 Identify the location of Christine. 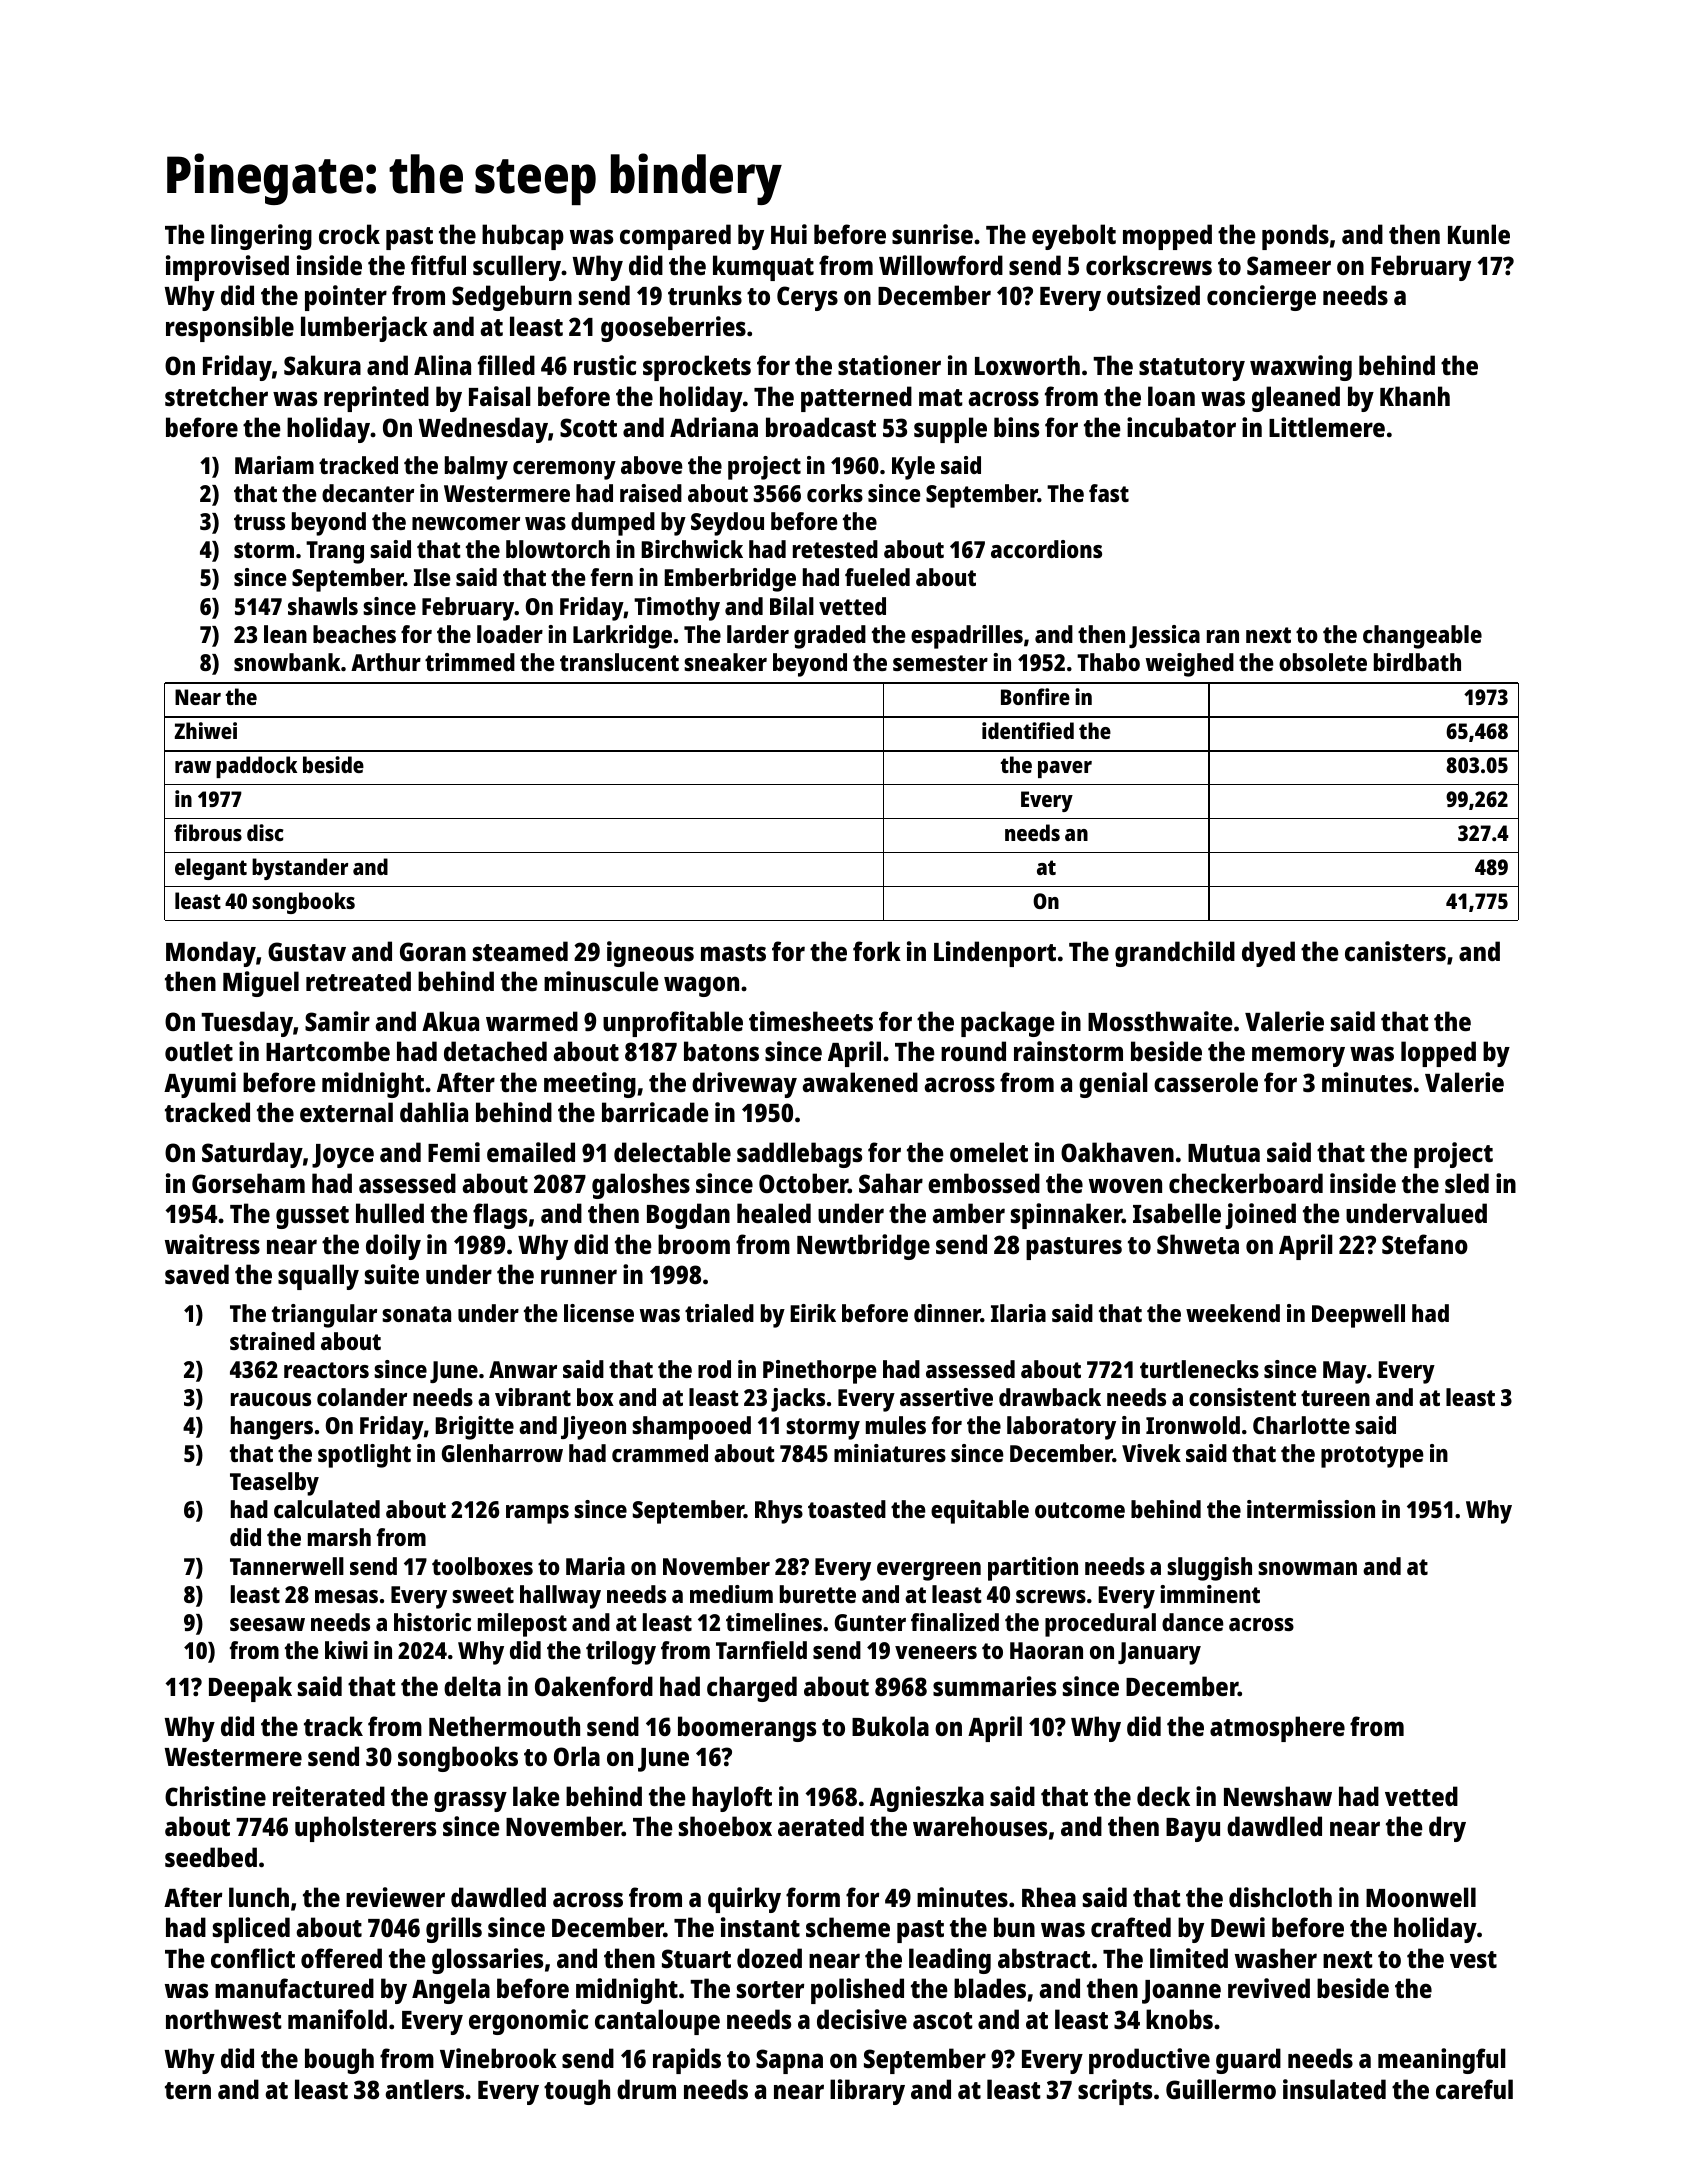
(215, 1796).
